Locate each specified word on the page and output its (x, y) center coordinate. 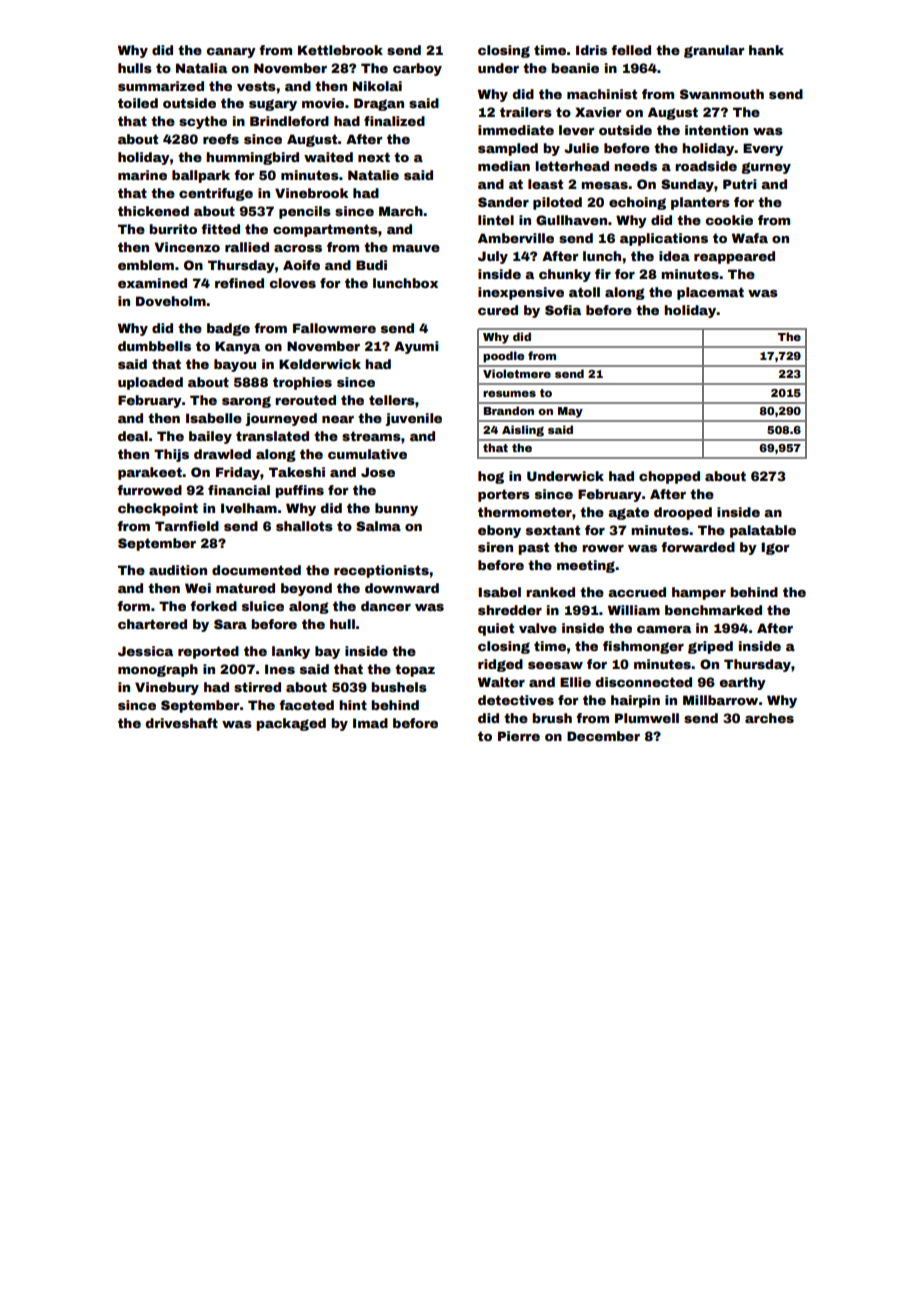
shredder (510, 610)
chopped (669, 477)
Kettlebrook (340, 50)
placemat (710, 293)
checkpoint (158, 509)
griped (710, 647)
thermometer (525, 512)
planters (700, 203)
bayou (235, 365)
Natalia (201, 68)
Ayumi (416, 347)
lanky (291, 652)
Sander (503, 202)
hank (766, 50)
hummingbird (252, 158)
